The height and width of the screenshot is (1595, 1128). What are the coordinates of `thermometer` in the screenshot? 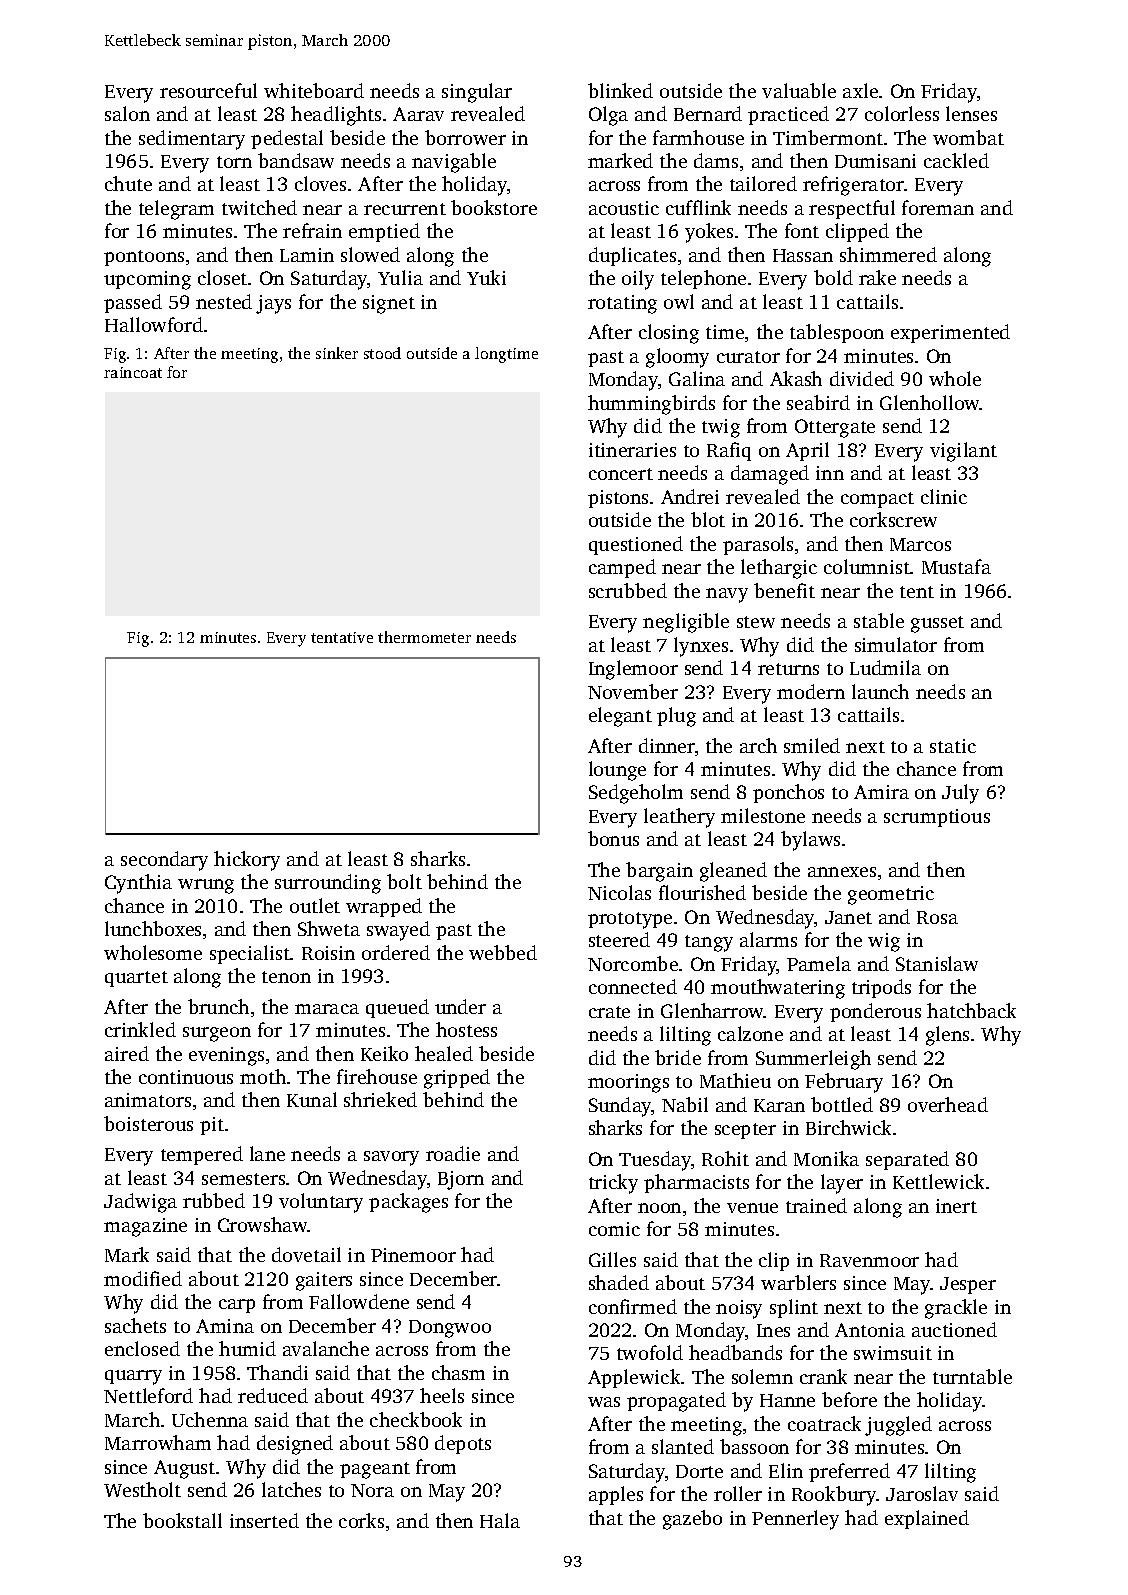 It's located at (424, 637).
